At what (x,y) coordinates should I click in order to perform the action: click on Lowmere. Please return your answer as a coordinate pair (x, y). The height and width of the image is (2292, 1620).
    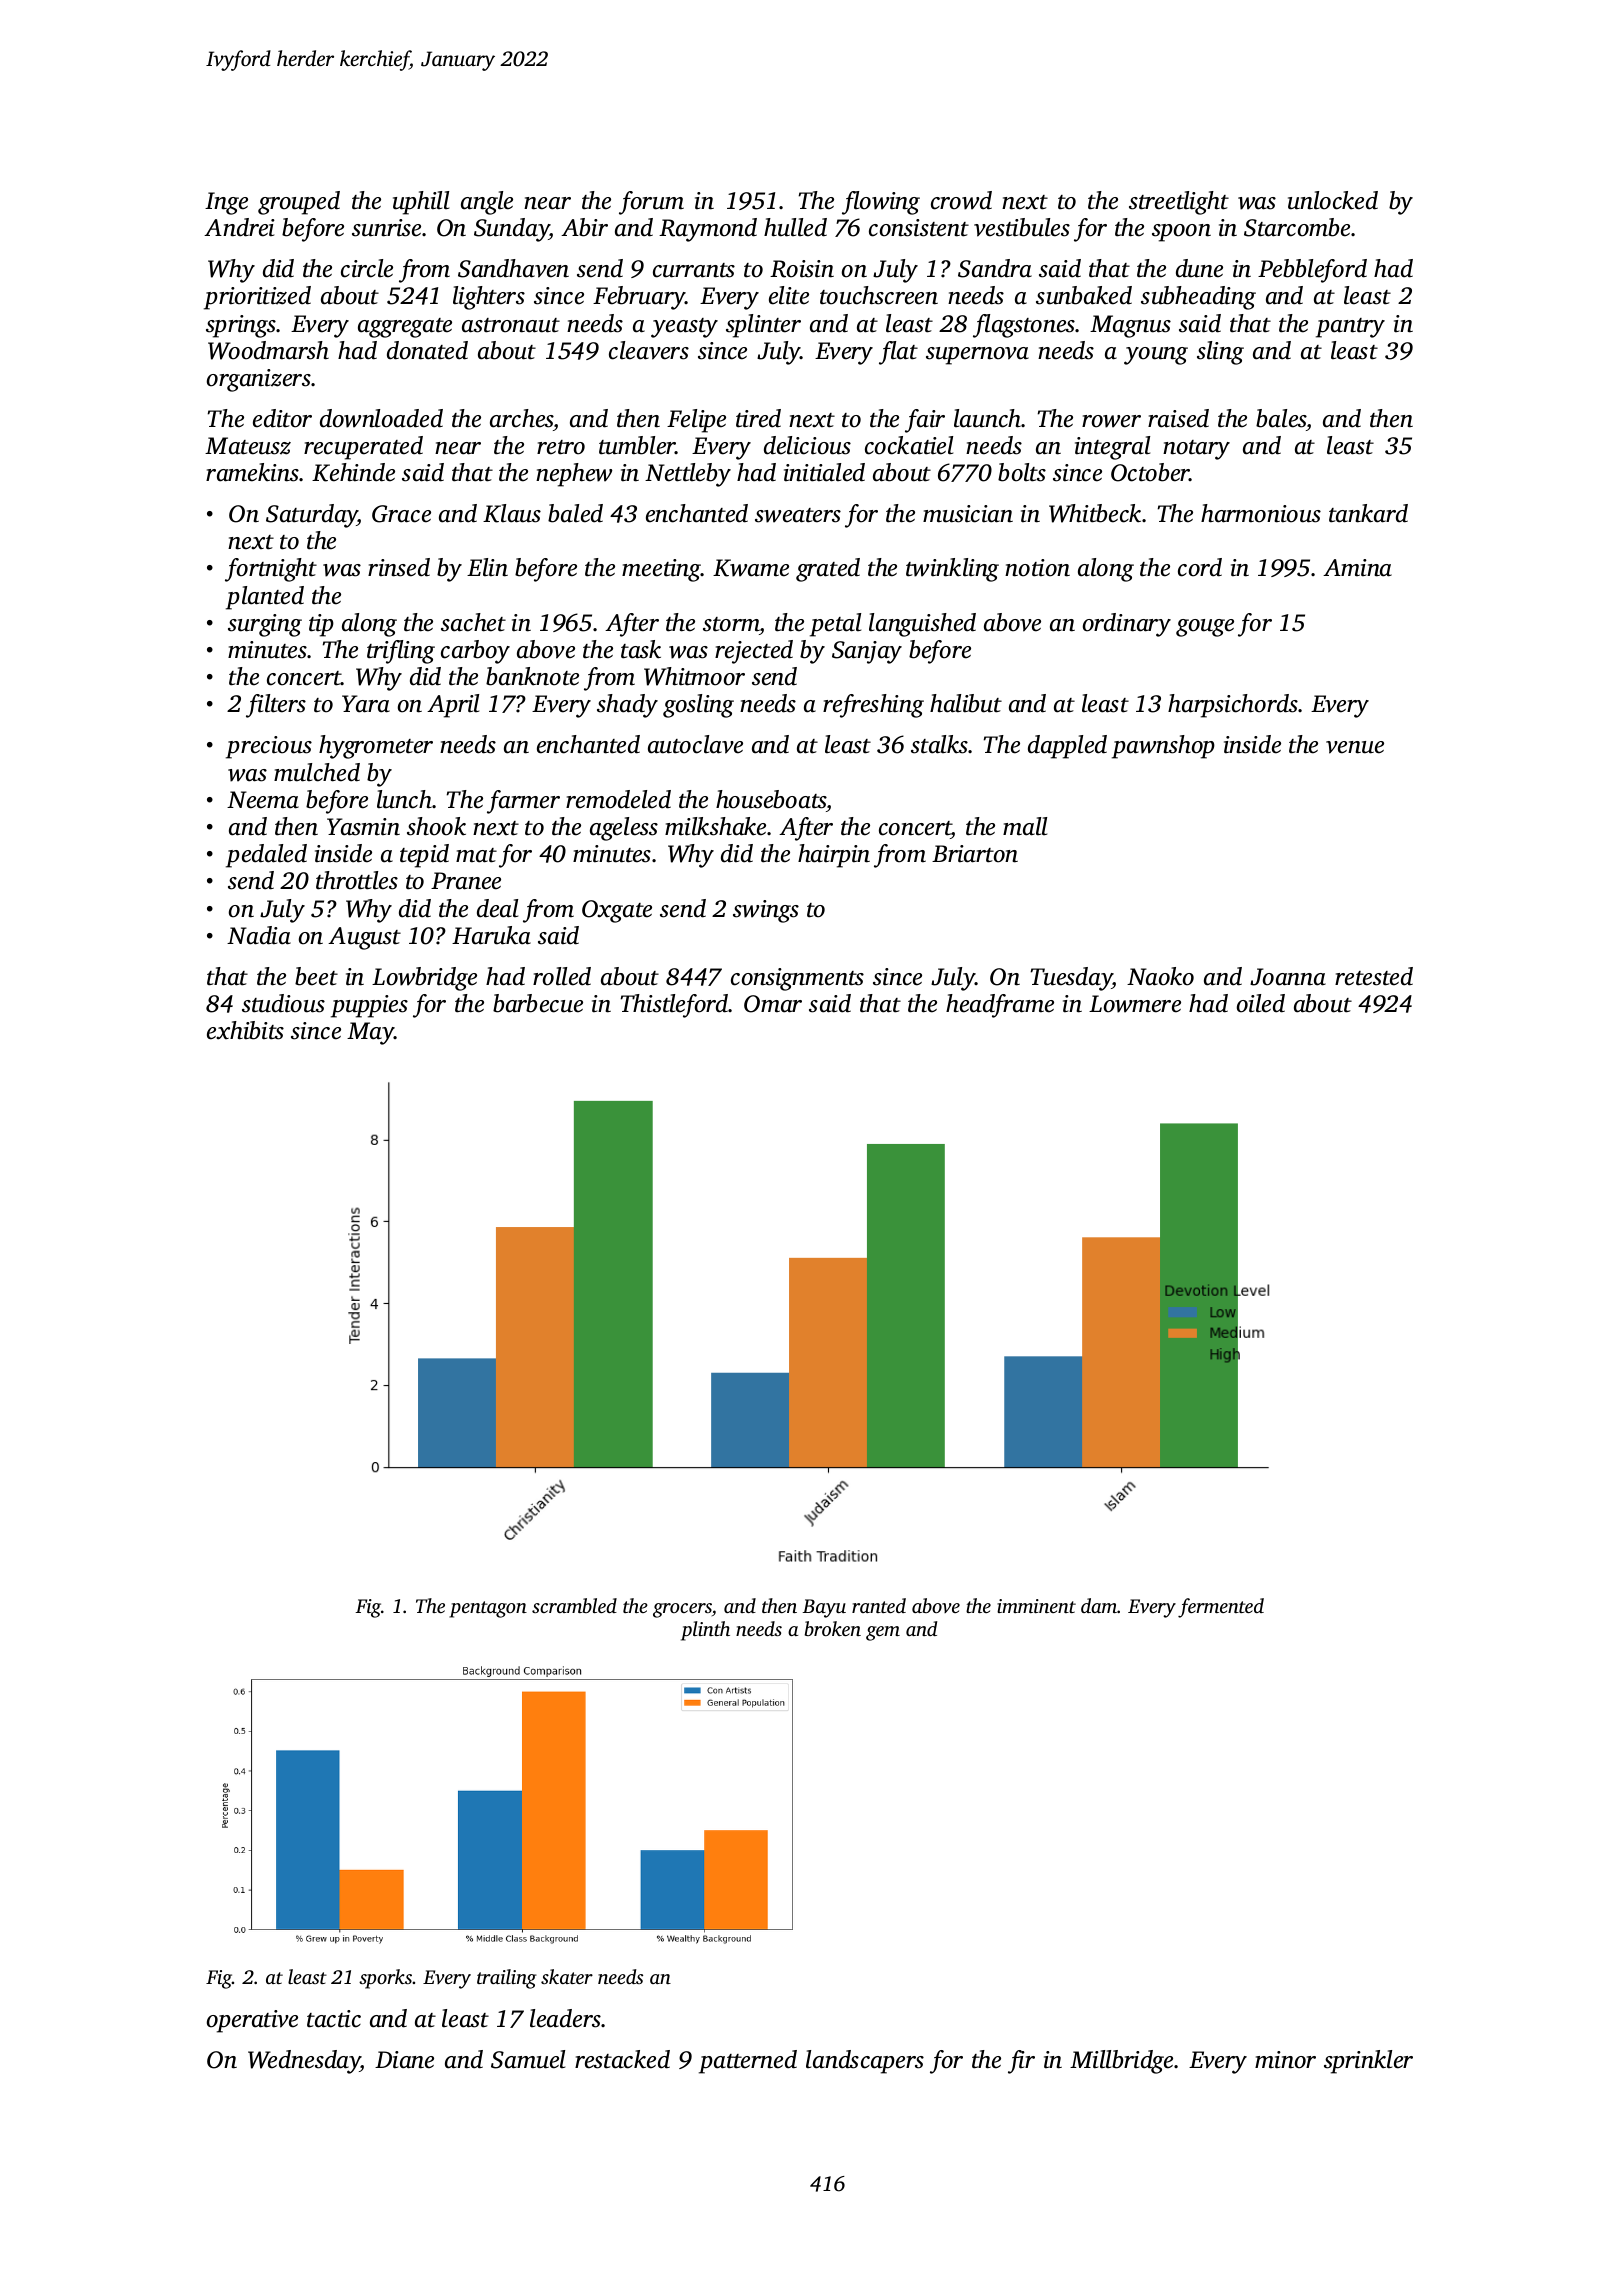
    Looking at the image, I should click on (1135, 1004).
